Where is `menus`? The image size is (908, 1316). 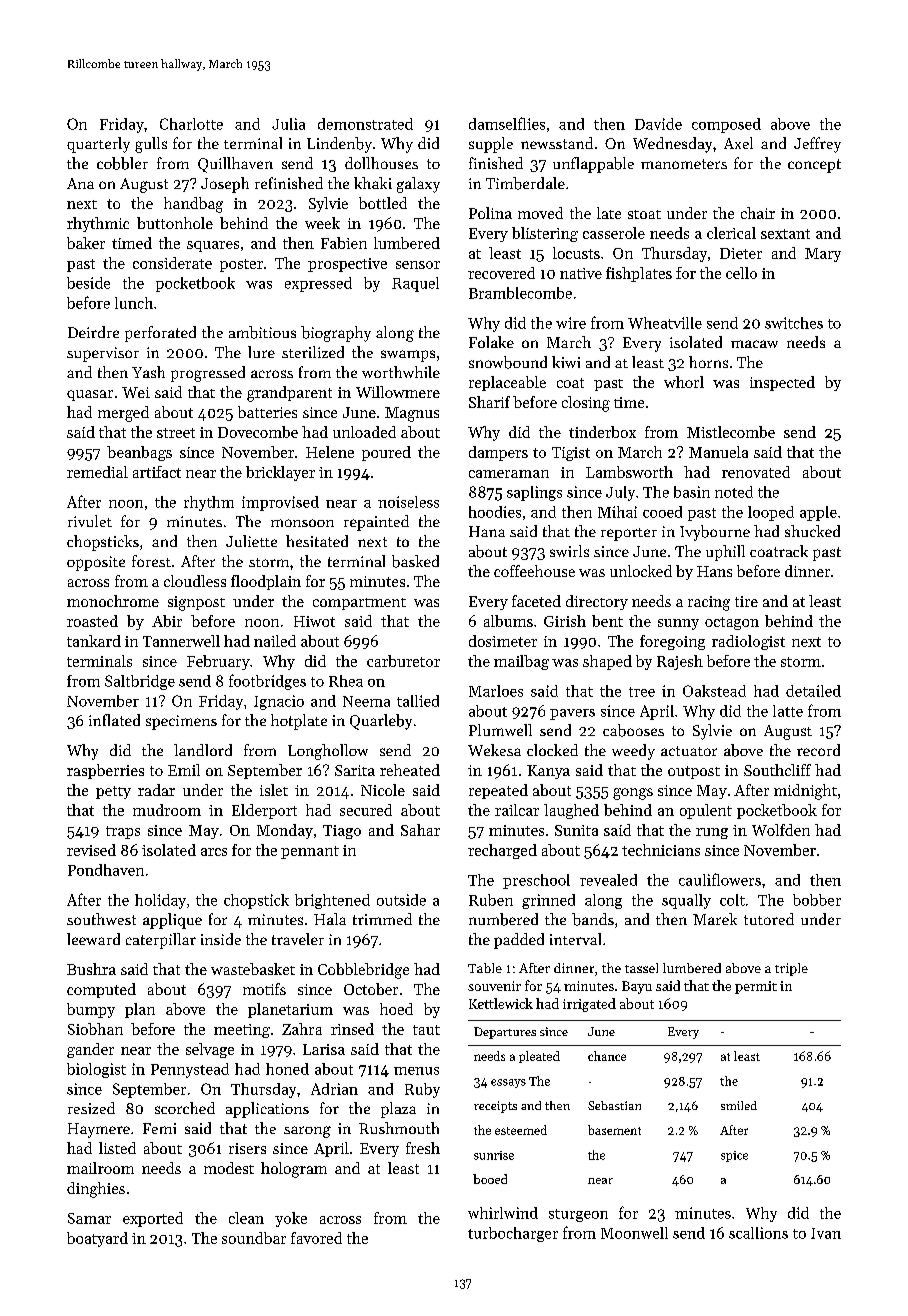
menus is located at coordinates (416, 1071).
